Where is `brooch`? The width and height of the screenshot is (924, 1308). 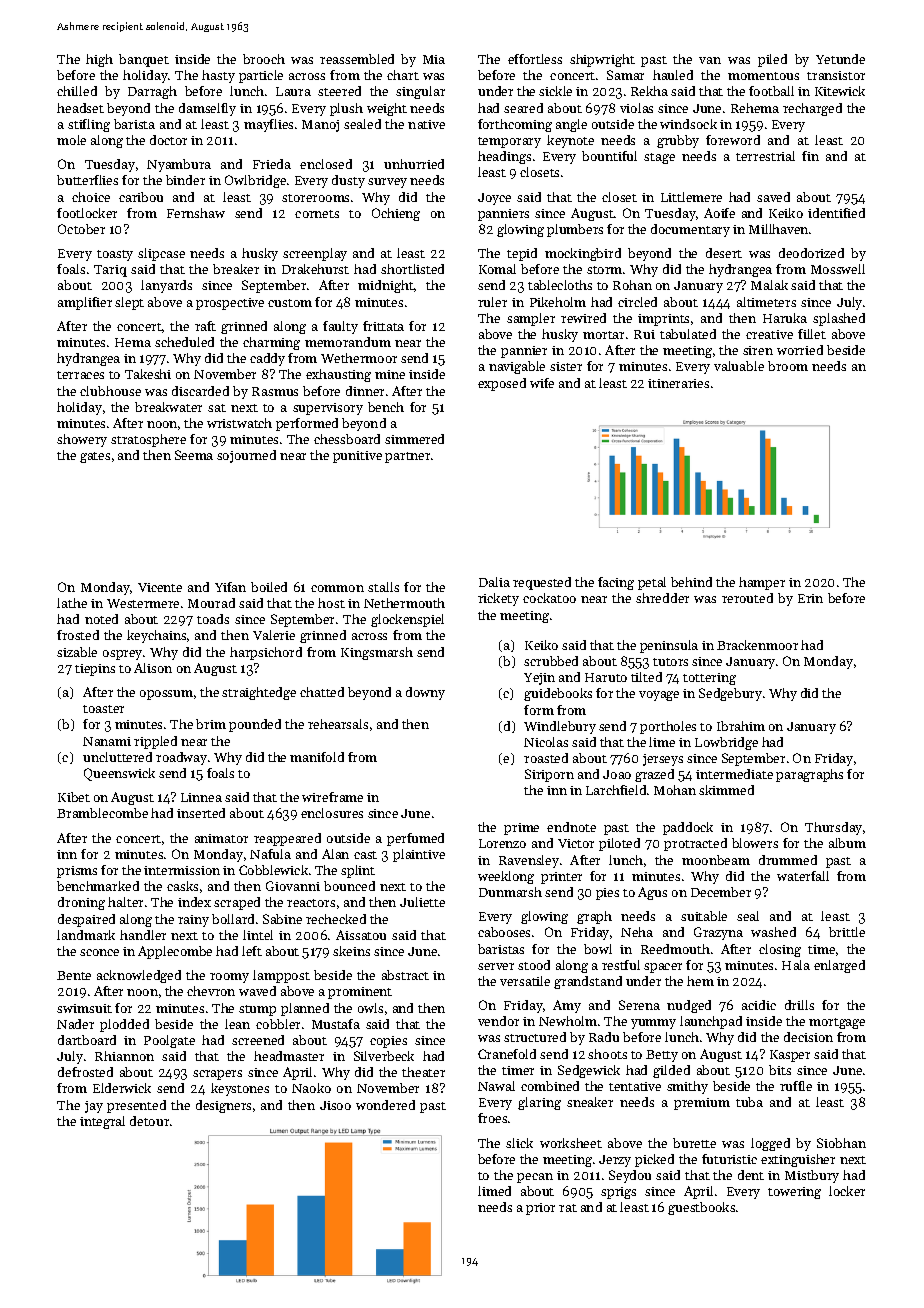 brooch is located at coordinates (264, 59).
